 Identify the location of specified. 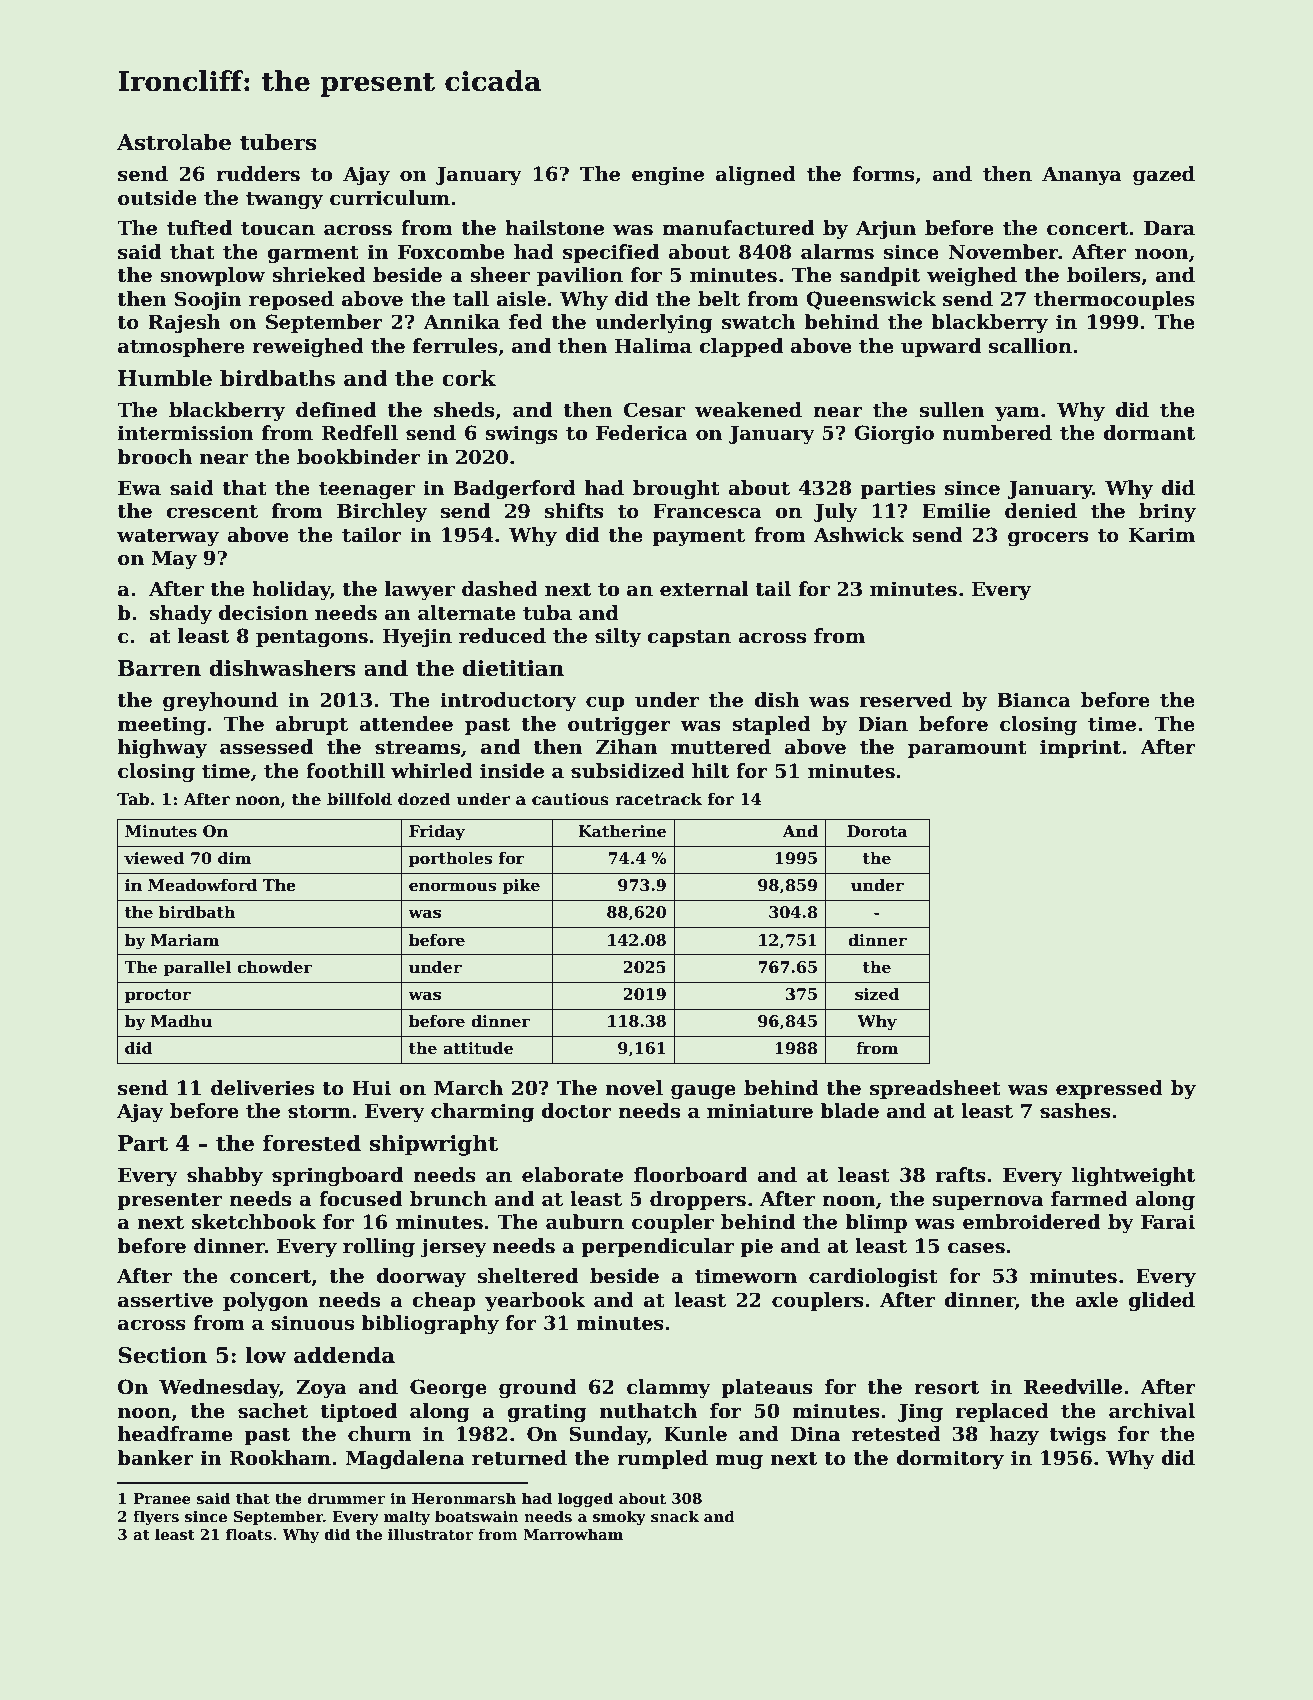
(611, 253).
